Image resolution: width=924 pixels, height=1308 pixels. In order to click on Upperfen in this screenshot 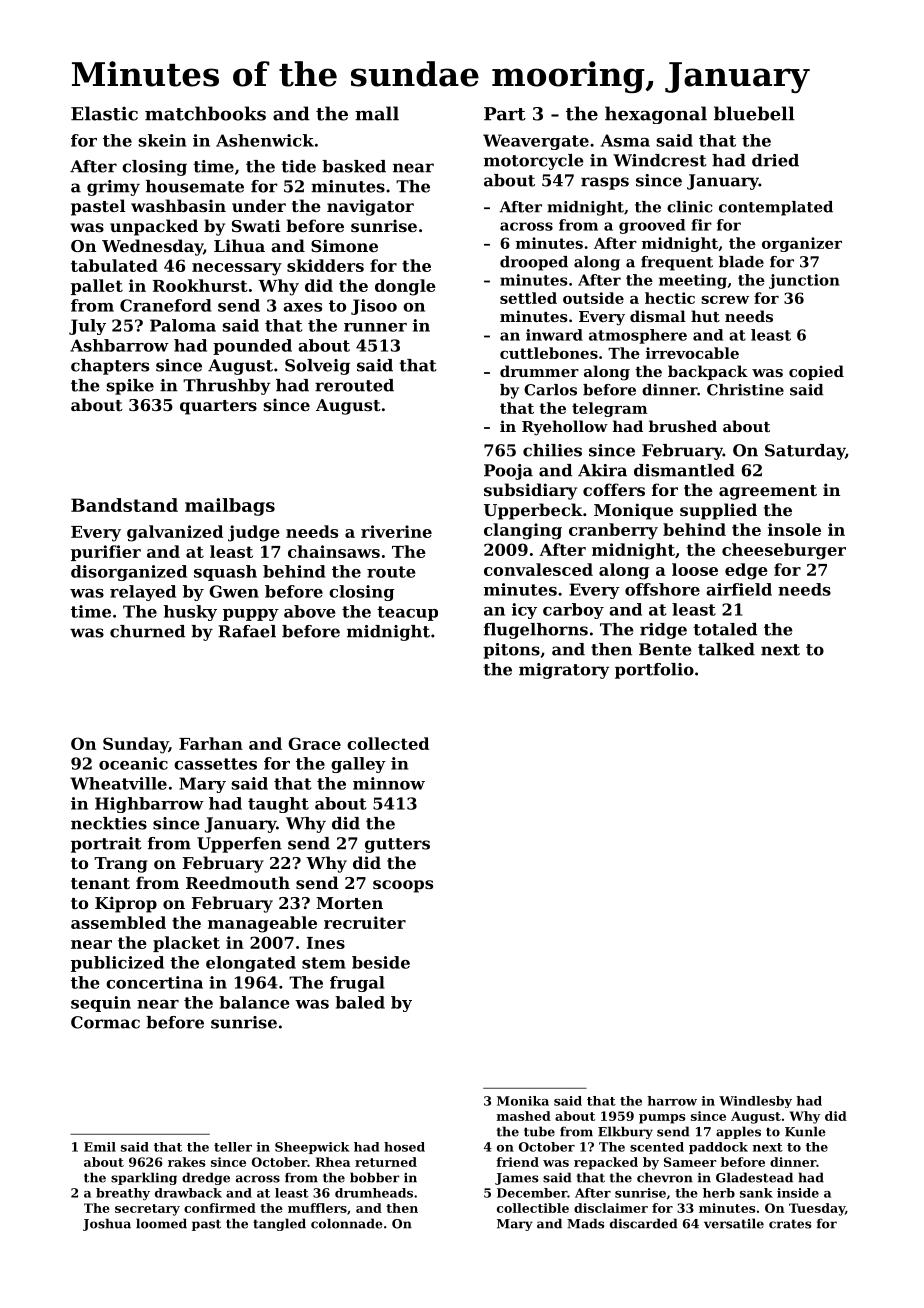, I will do `click(239, 845)`.
